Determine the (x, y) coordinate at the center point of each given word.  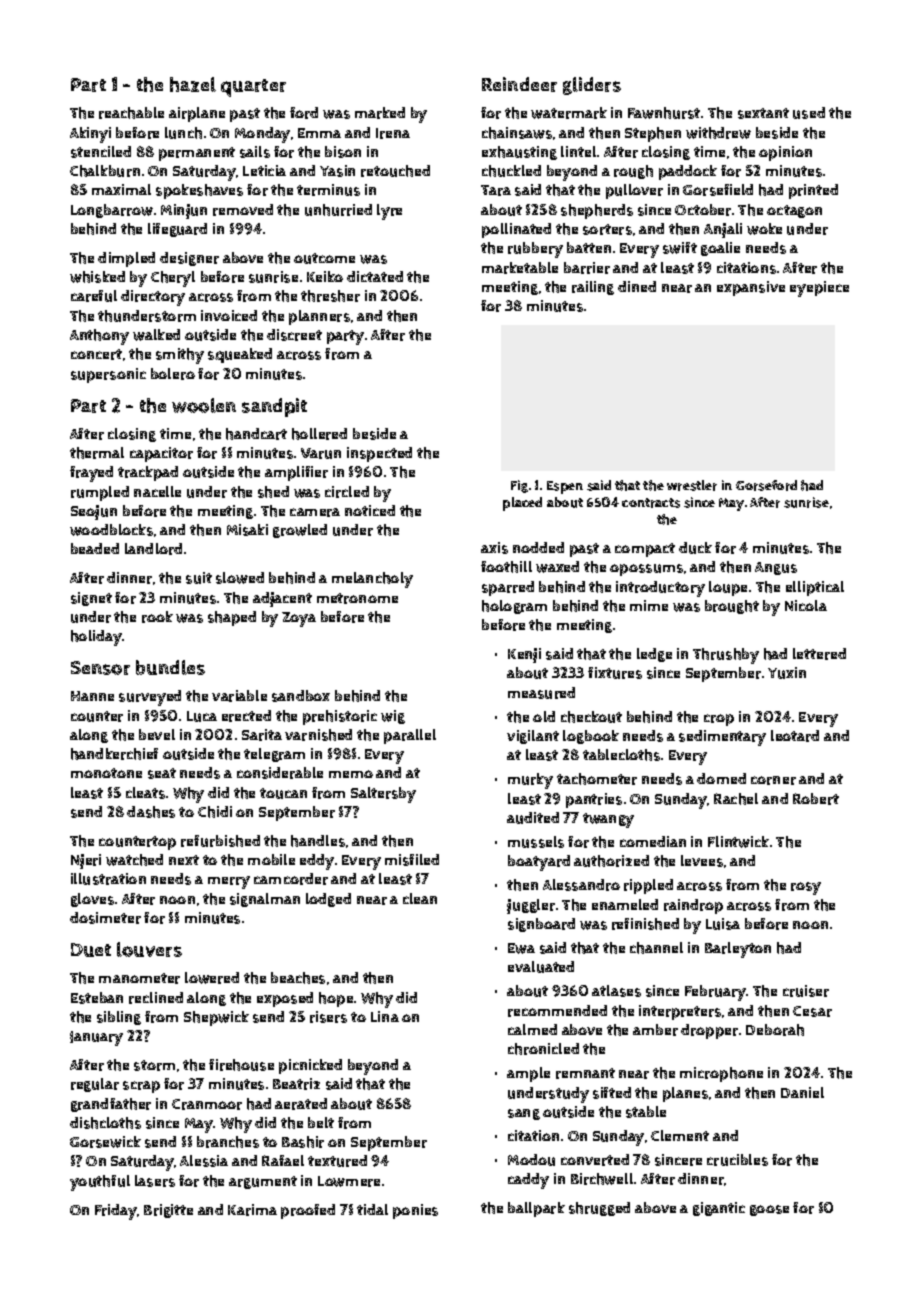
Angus (776, 568)
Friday (116, 1212)
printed (813, 191)
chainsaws (517, 133)
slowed (240, 578)
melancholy (372, 580)
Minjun (184, 211)
